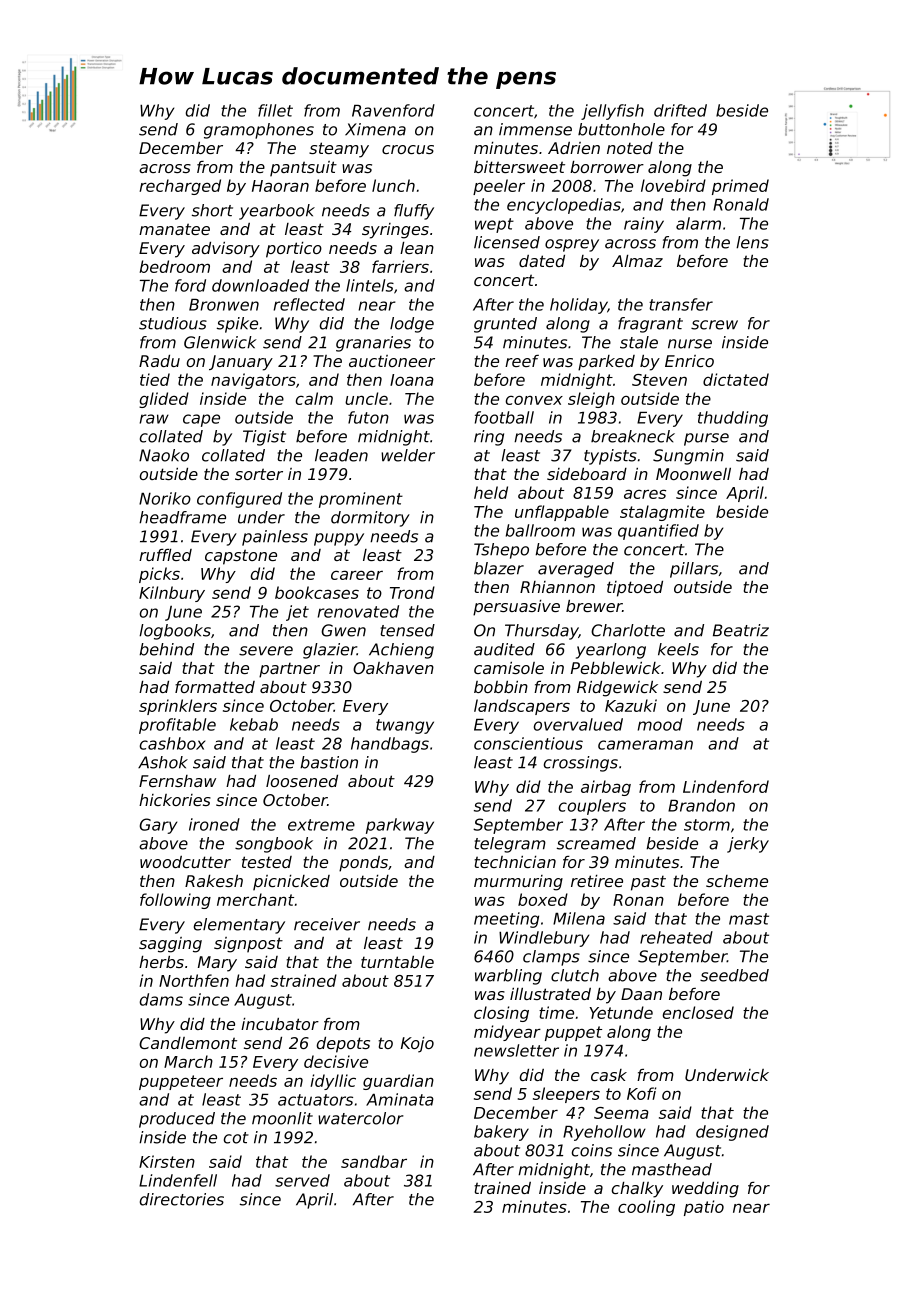  Describe the element at coordinates (397, 962) in the image. I see `turntable` at that location.
